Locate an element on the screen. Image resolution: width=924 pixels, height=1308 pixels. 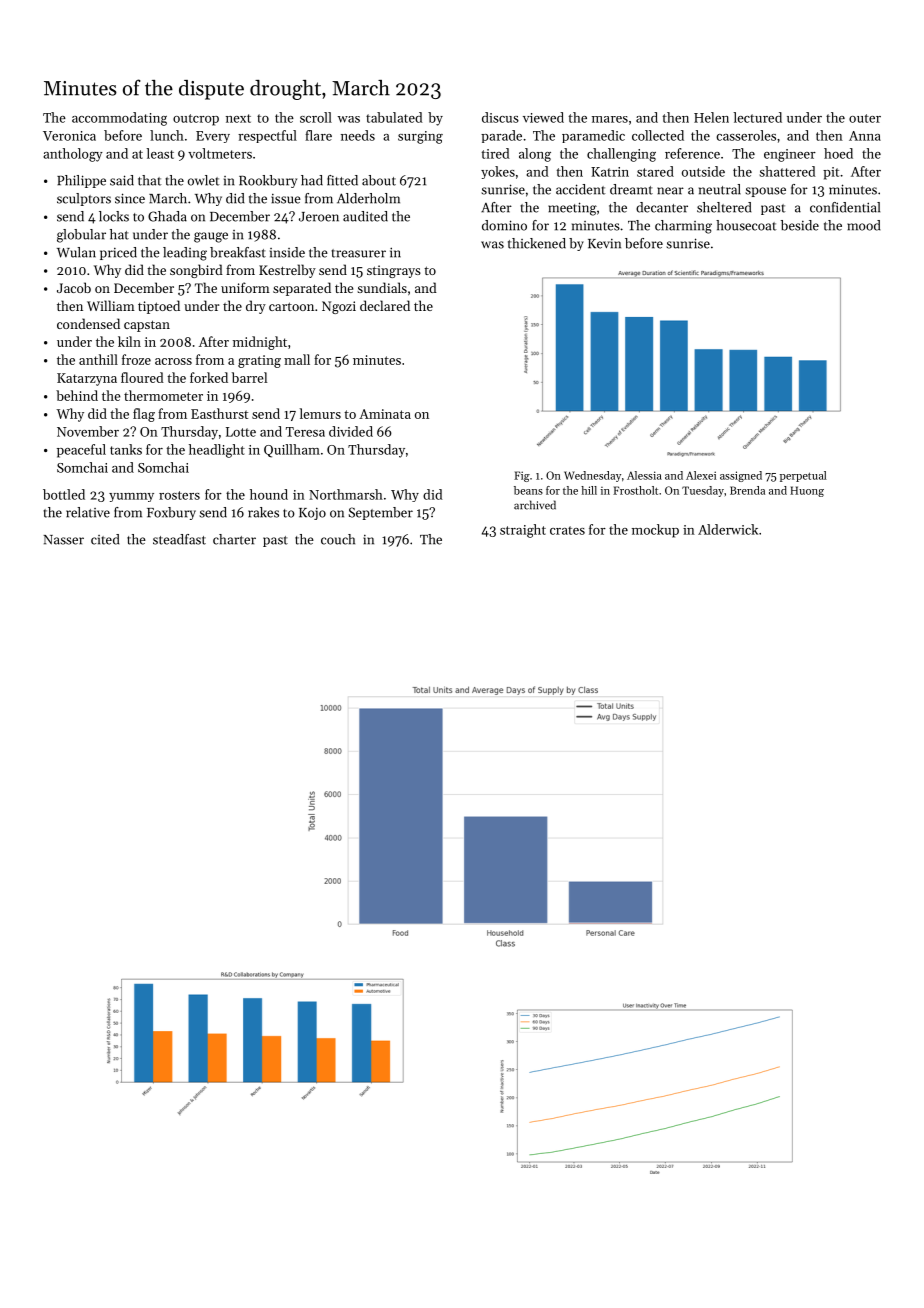
Nasser is located at coordinates (63, 540).
